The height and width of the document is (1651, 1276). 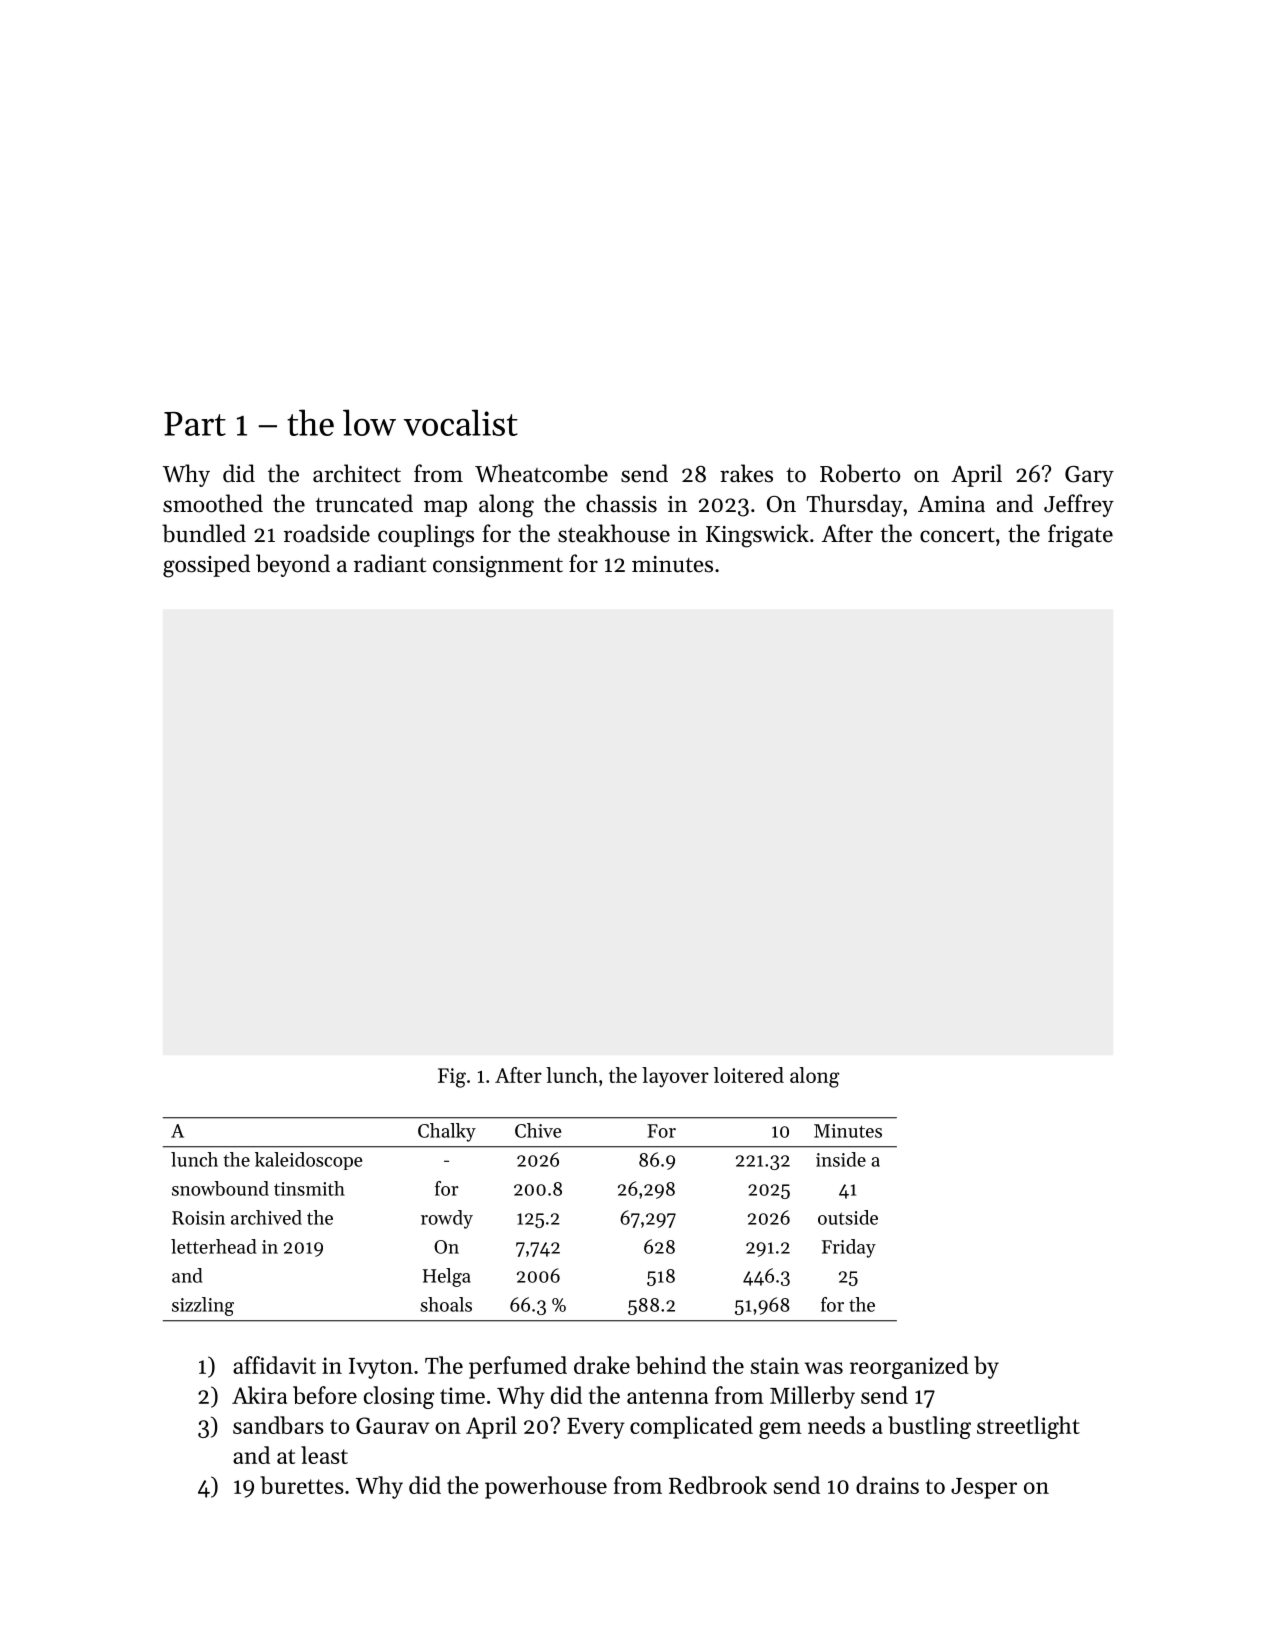 I want to click on consignment, so click(x=498, y=567).
